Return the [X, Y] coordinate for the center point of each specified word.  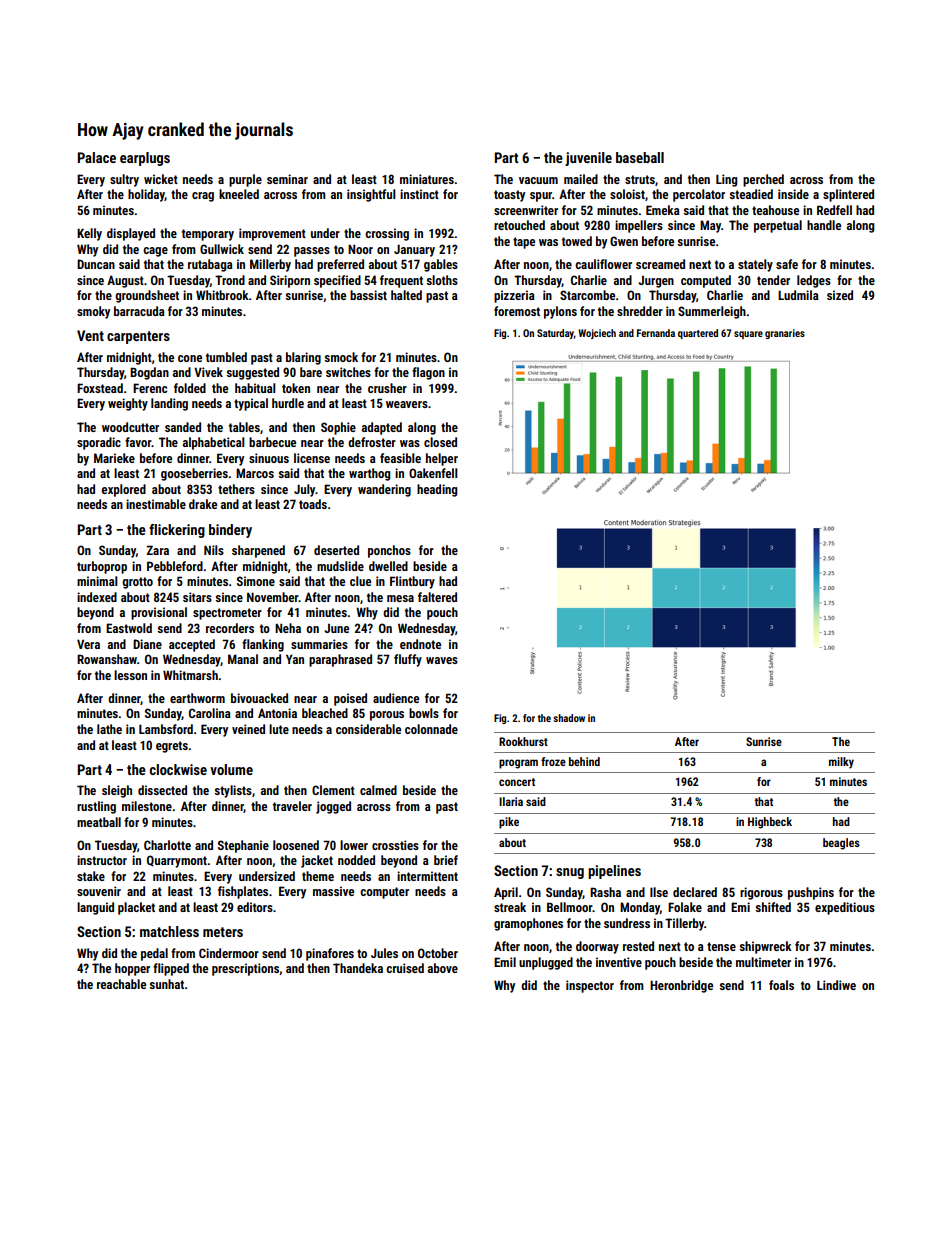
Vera [88, 644]
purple [245, 180]
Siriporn [290, 281]
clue [360, 581]
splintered [848, 195]
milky [841, 763]
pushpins [811, 893]
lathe [109, 729]
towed [577, 241]
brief [446, 860]
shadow [569, 718]
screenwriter [526, 210]
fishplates [243, 892]
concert [517, 782]
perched [763, 180]
